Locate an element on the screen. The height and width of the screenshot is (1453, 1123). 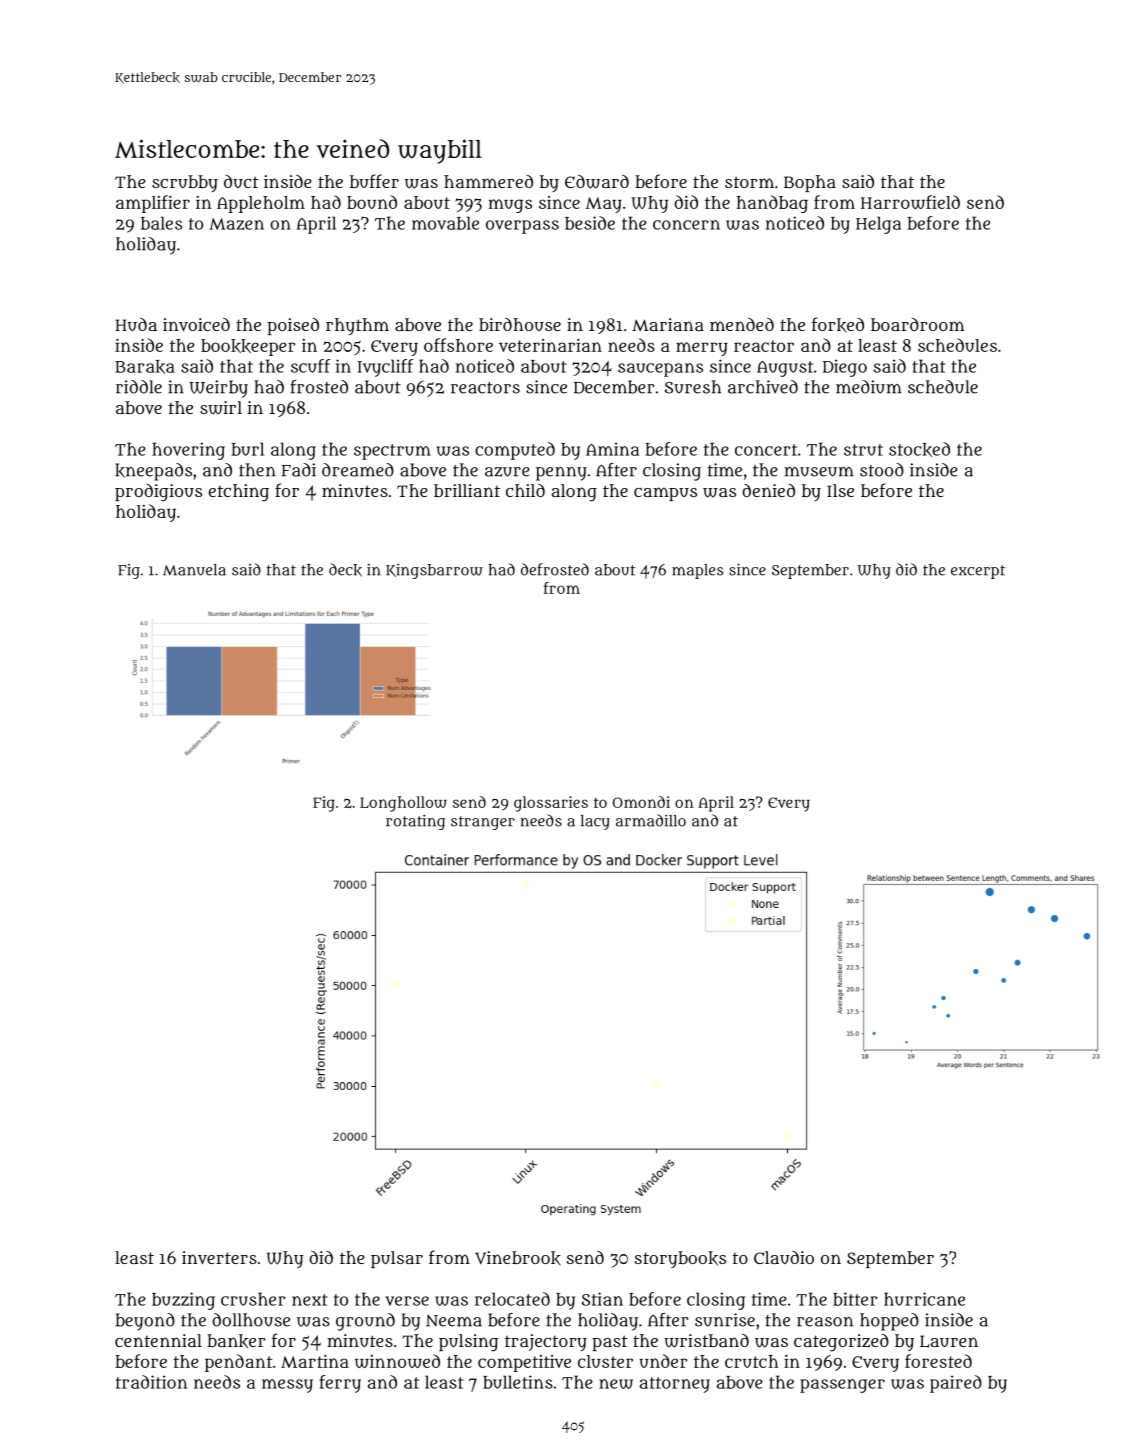
stranger is located at coordinates (483, 823).
